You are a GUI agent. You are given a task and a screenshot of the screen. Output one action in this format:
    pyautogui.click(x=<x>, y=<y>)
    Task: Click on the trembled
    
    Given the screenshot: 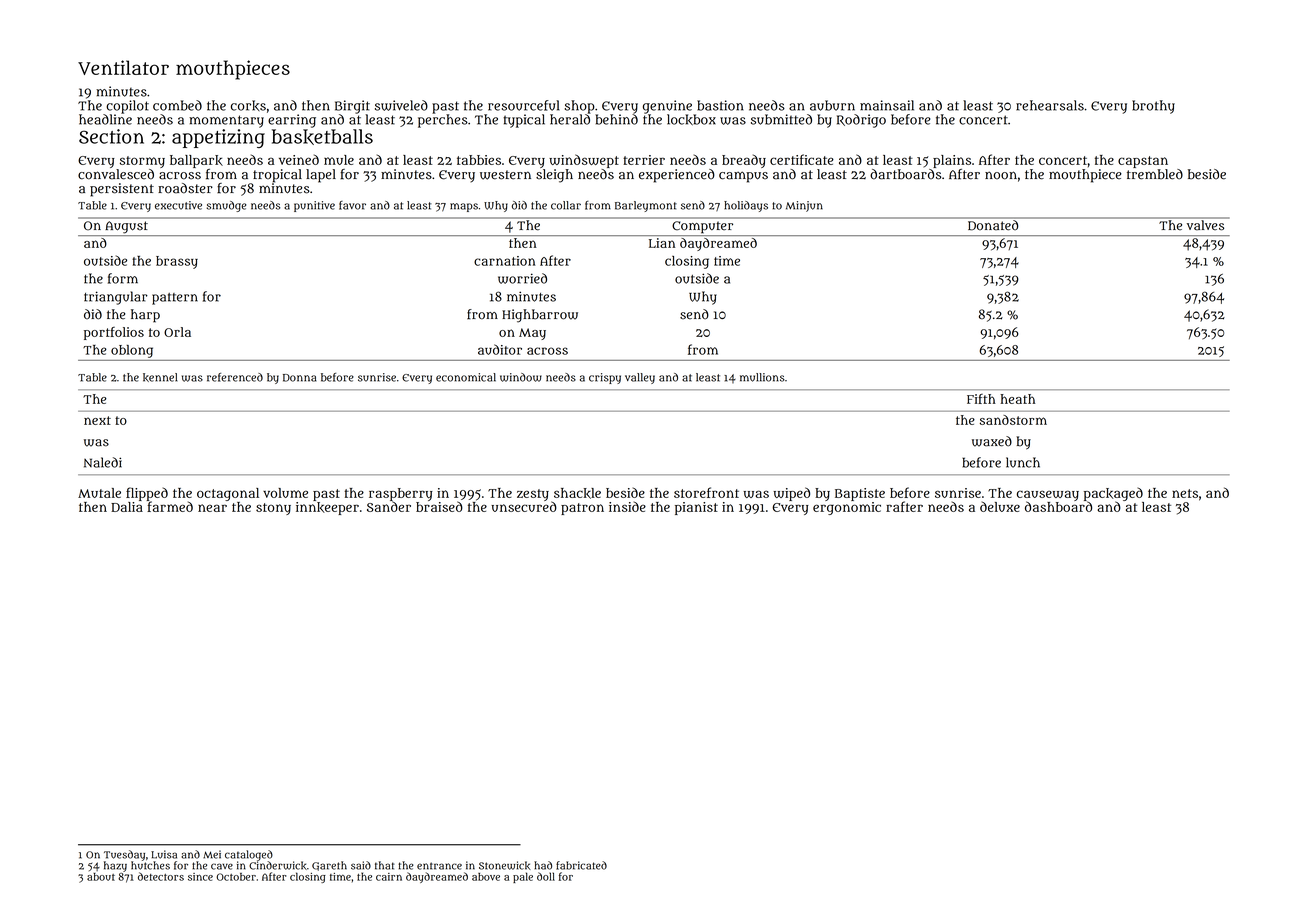 What is the action you would take?
    pyautogui.click(x=1155, y=174)
